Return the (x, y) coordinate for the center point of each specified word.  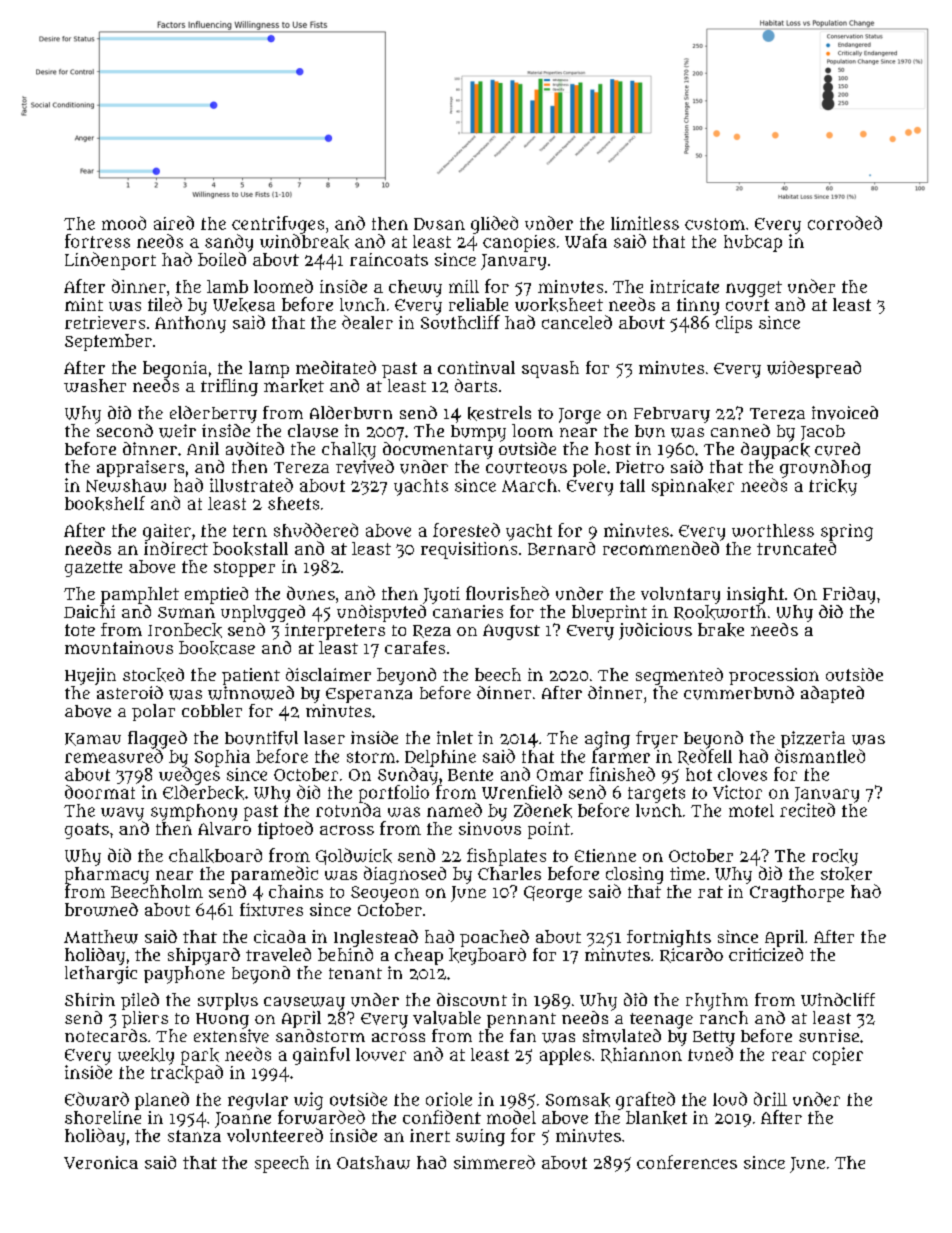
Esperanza (369, 695)
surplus (228, 1001)
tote (80, 630)
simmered (494, 1162)
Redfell (705, 757)
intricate (684, 286)
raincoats (389, 259)
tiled (165, 304)
